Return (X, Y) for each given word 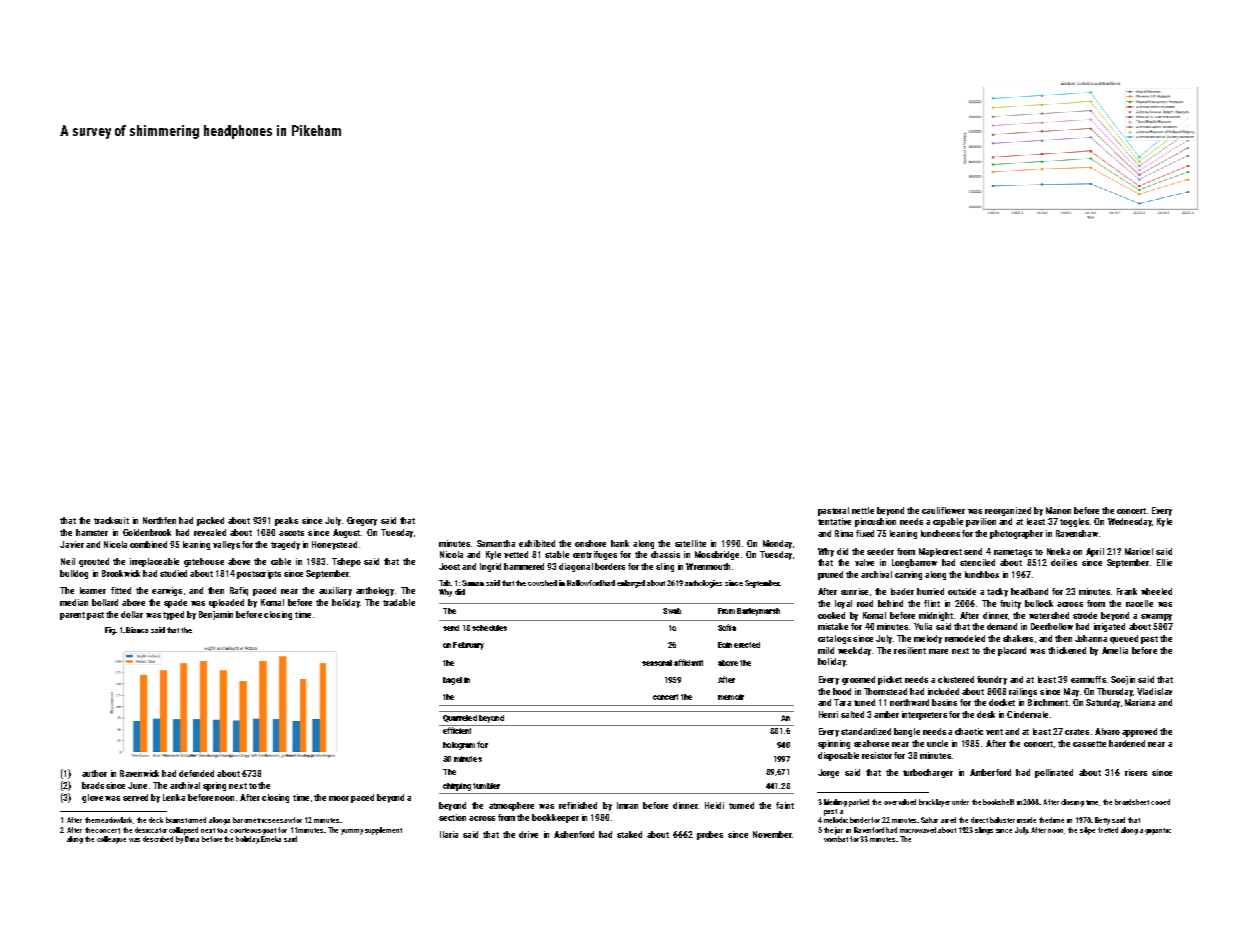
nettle (863, 510)
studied (173, 573)
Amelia (1115, 650)
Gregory (362, 521)
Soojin (1123, 680)
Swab (672, 611)
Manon (1058, 510)
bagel (452, 681)
